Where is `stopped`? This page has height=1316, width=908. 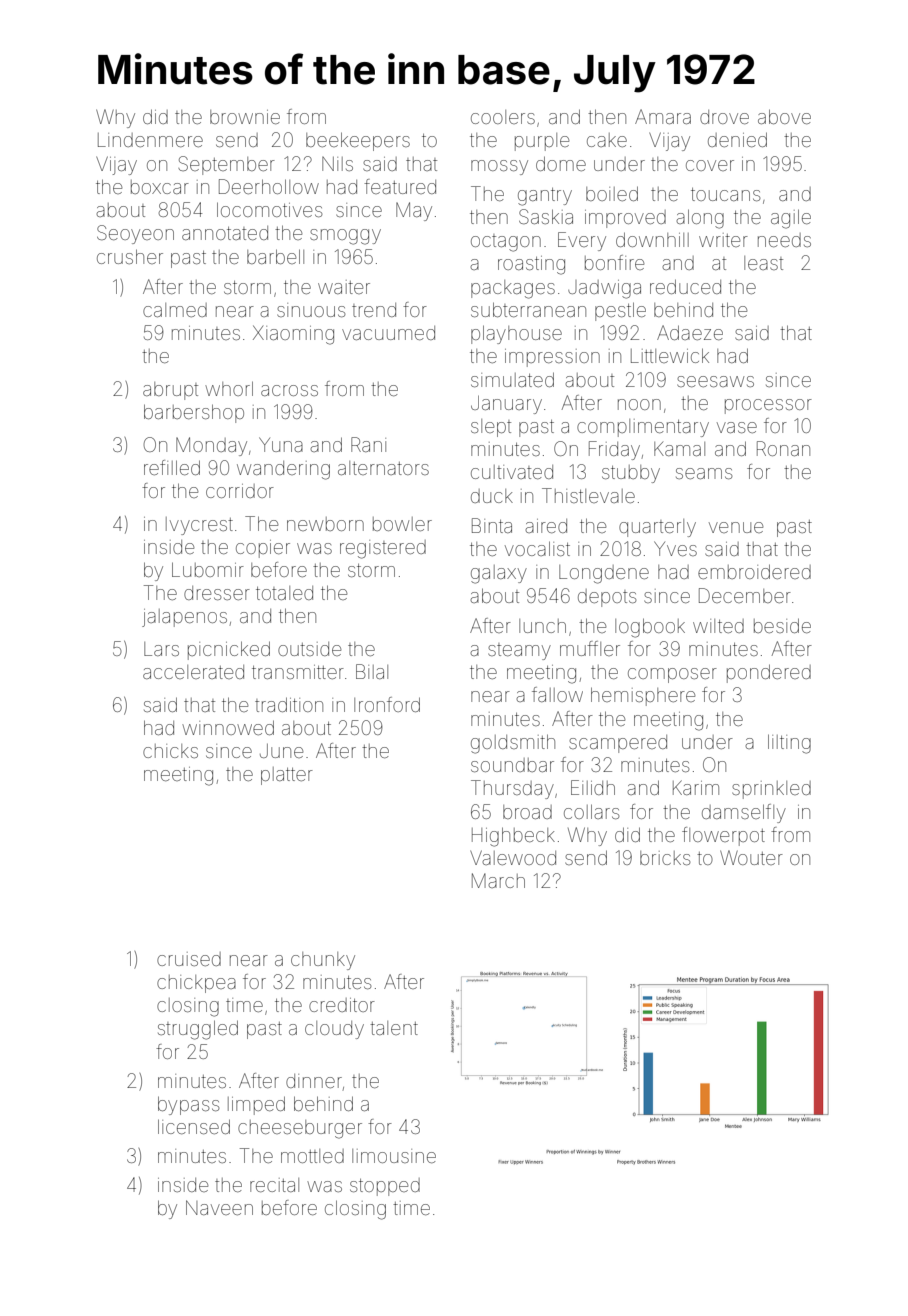
stopped is located at coordinates (385, 1187).
